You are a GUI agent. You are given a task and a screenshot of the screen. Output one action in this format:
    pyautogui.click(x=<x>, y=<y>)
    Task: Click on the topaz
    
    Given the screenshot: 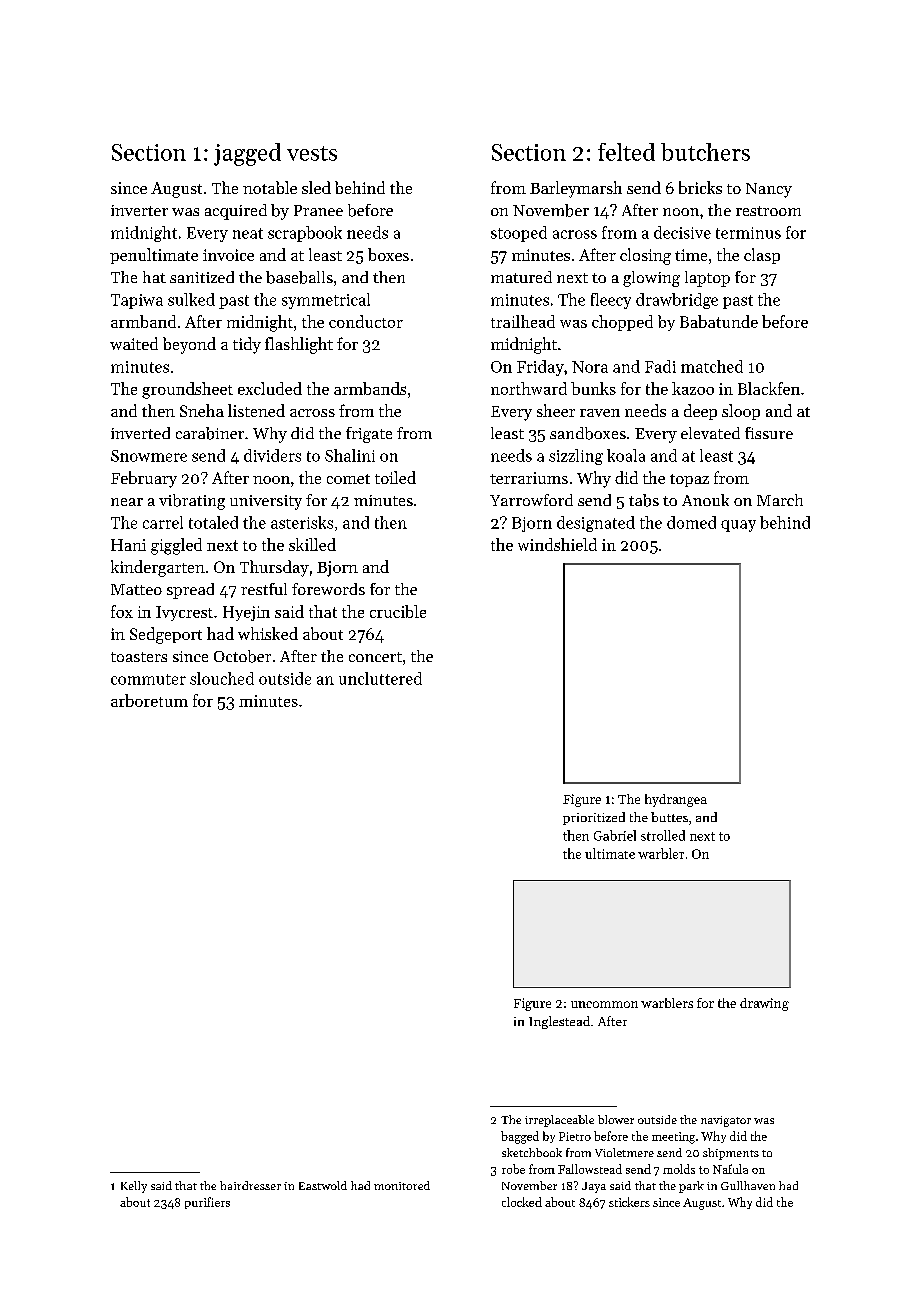 What is the action you would take?
    pyautogui.click(x=689, y=480)
